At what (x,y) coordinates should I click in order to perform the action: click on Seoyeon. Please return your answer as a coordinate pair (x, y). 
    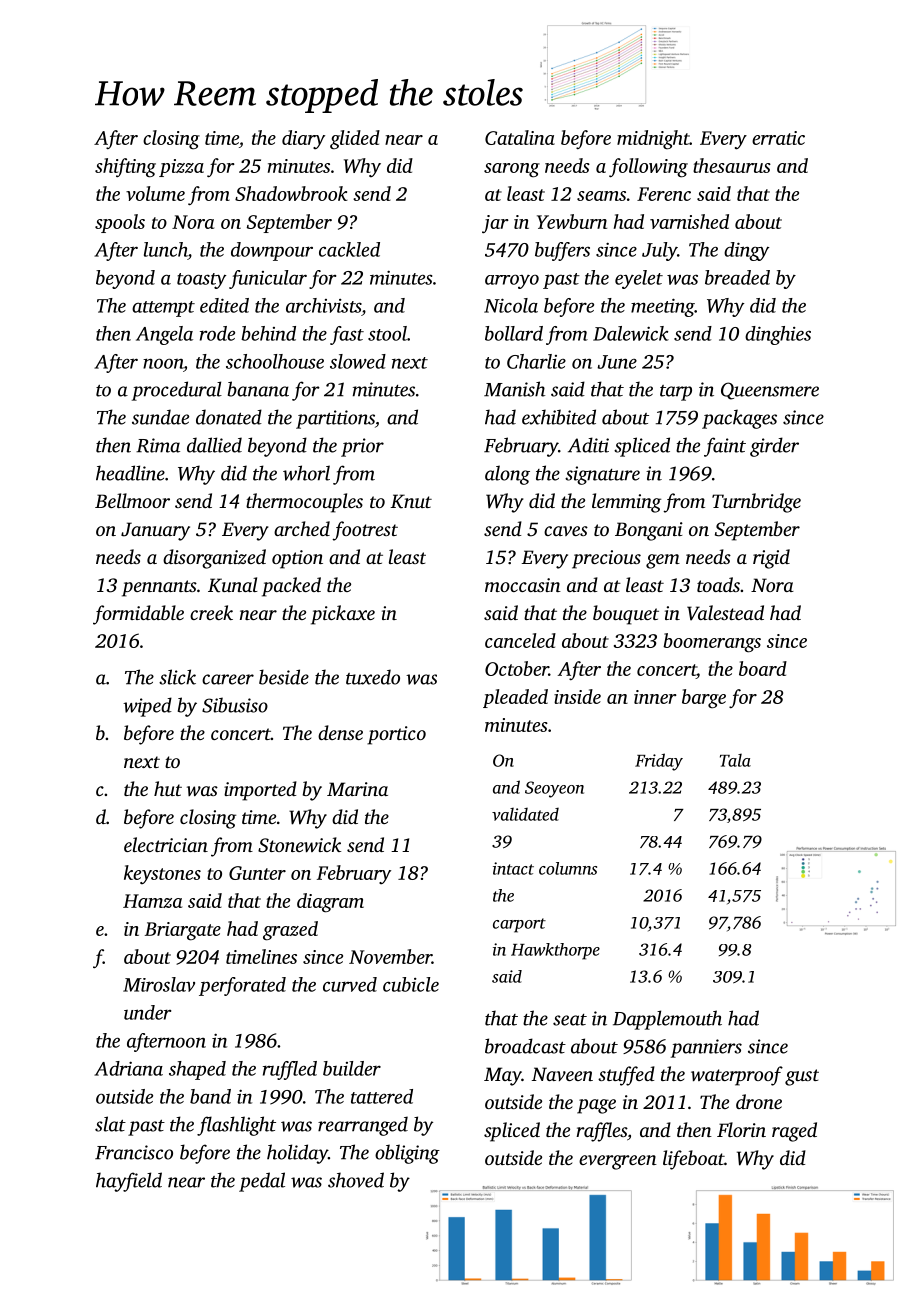
    Looking at the image, I should click on (554, 789).
